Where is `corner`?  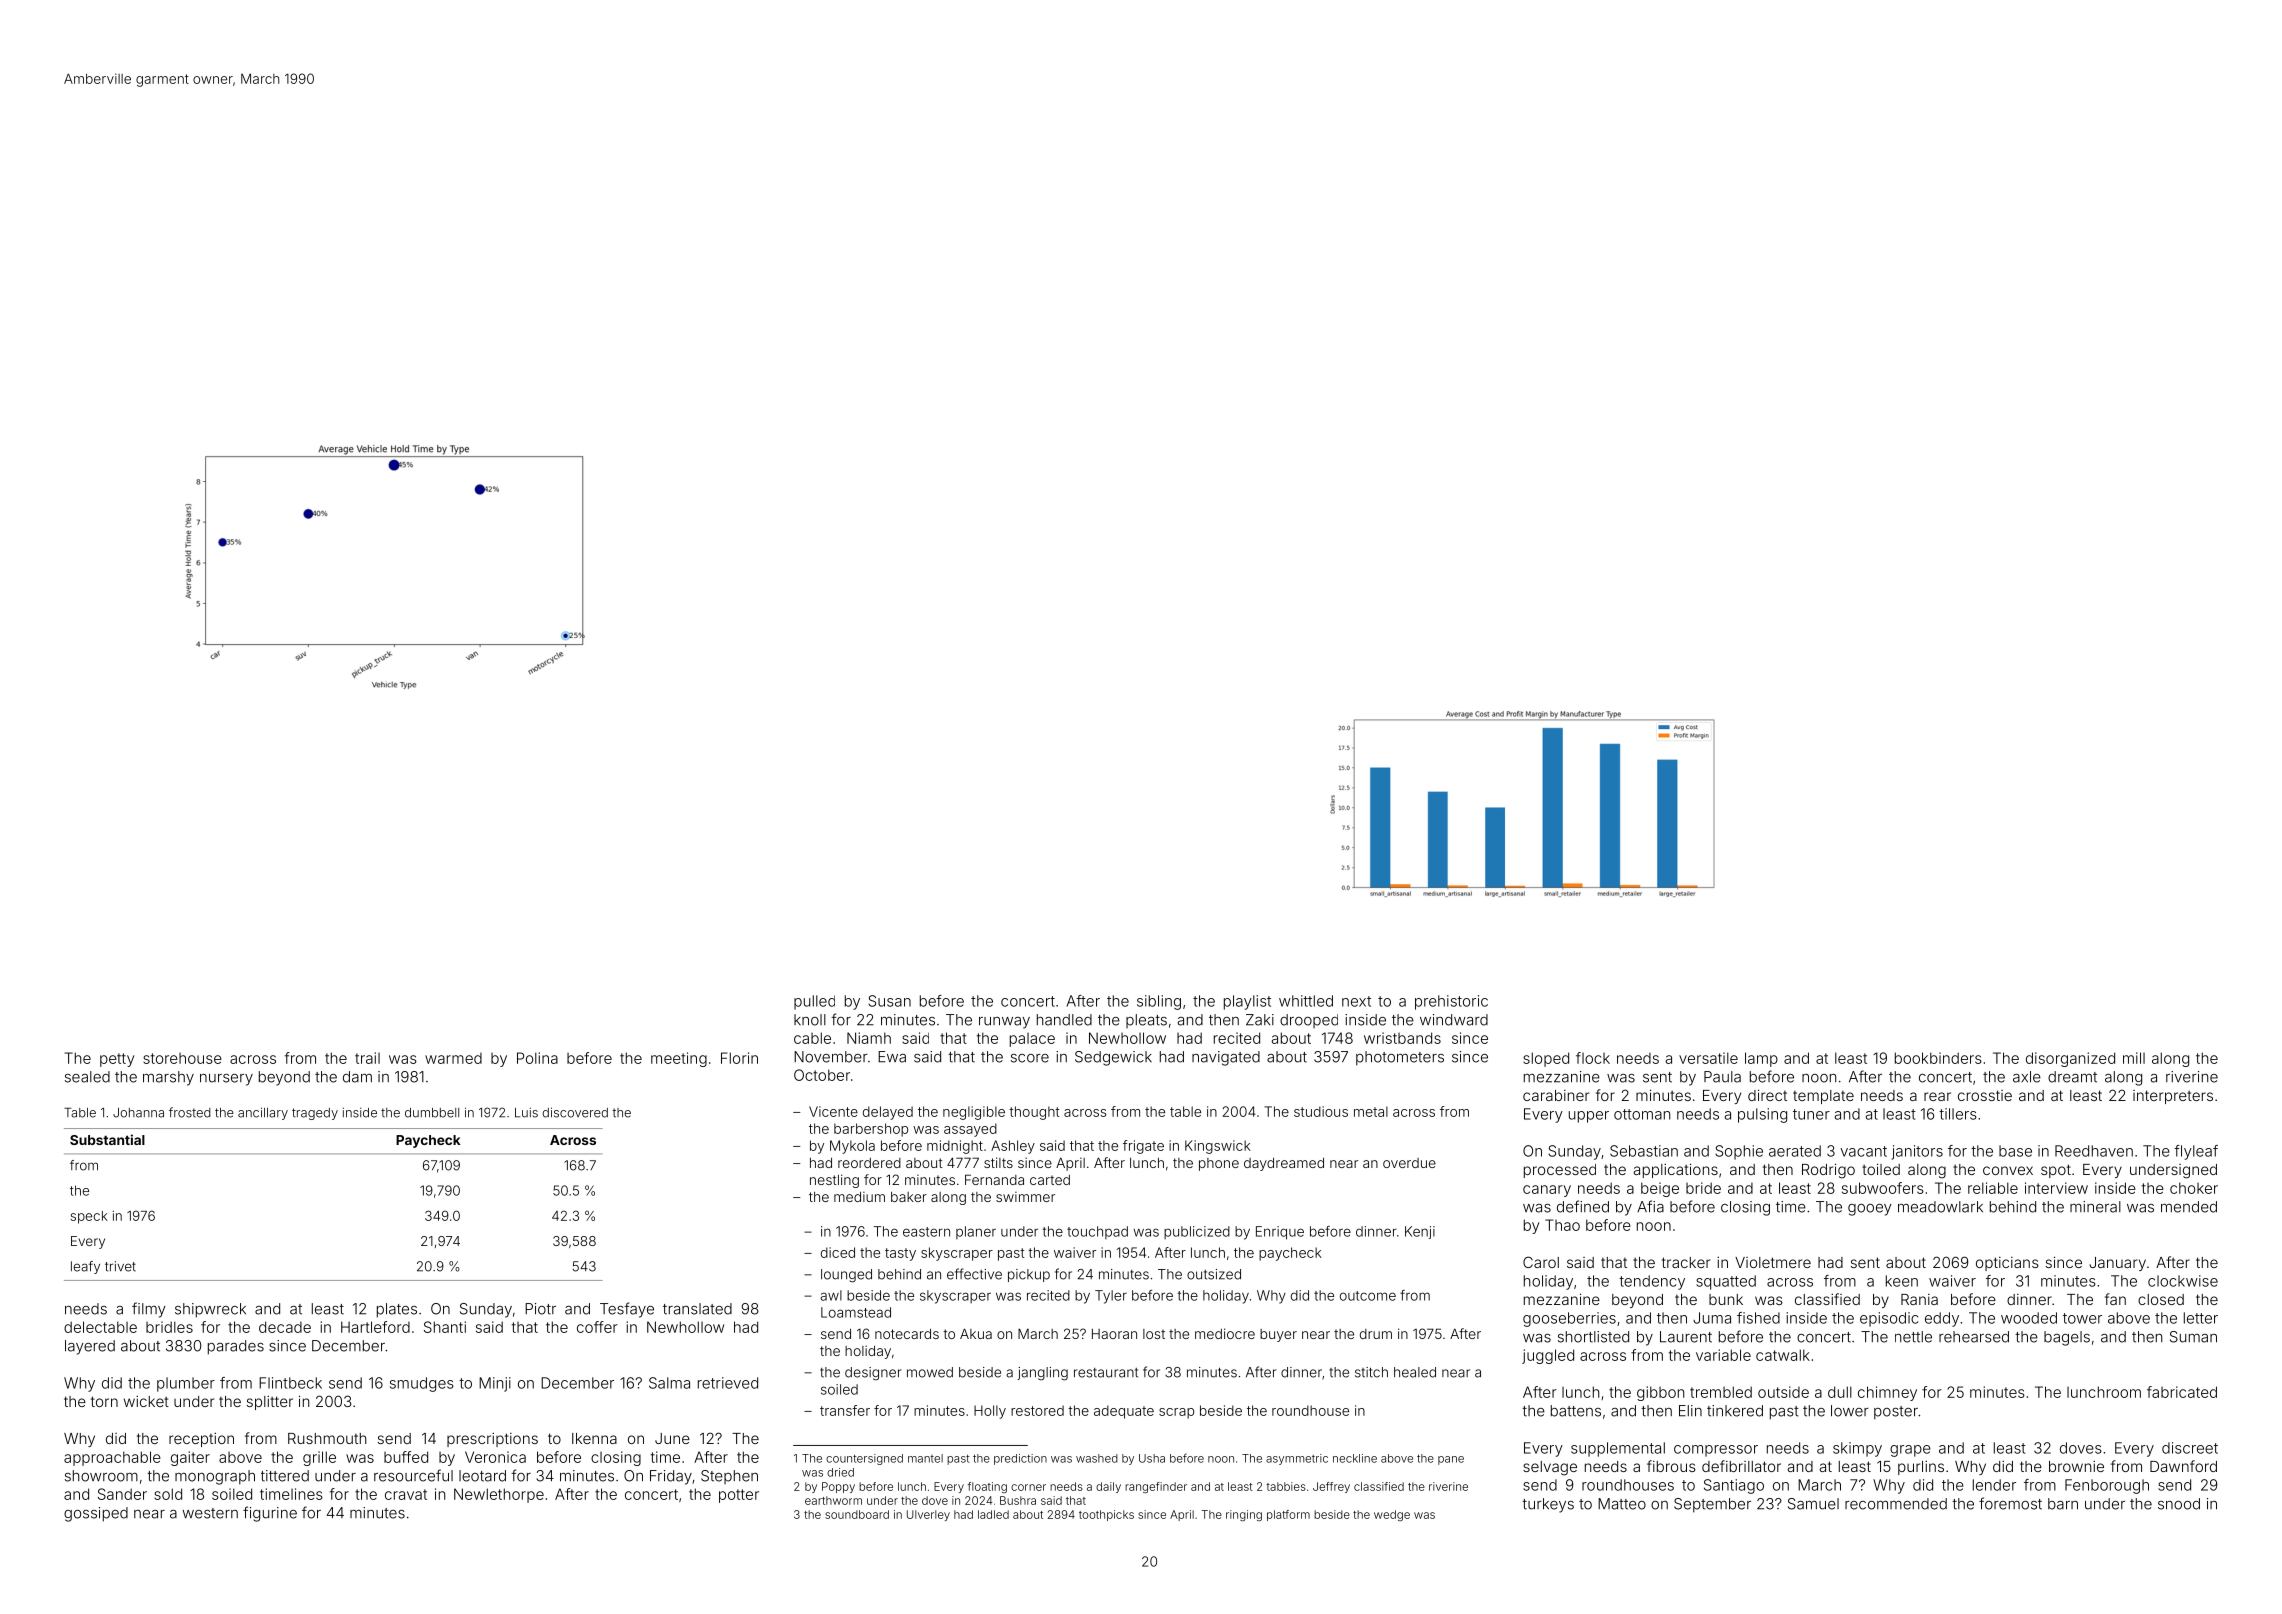 corner is located at coordinates (1028, 1487).
